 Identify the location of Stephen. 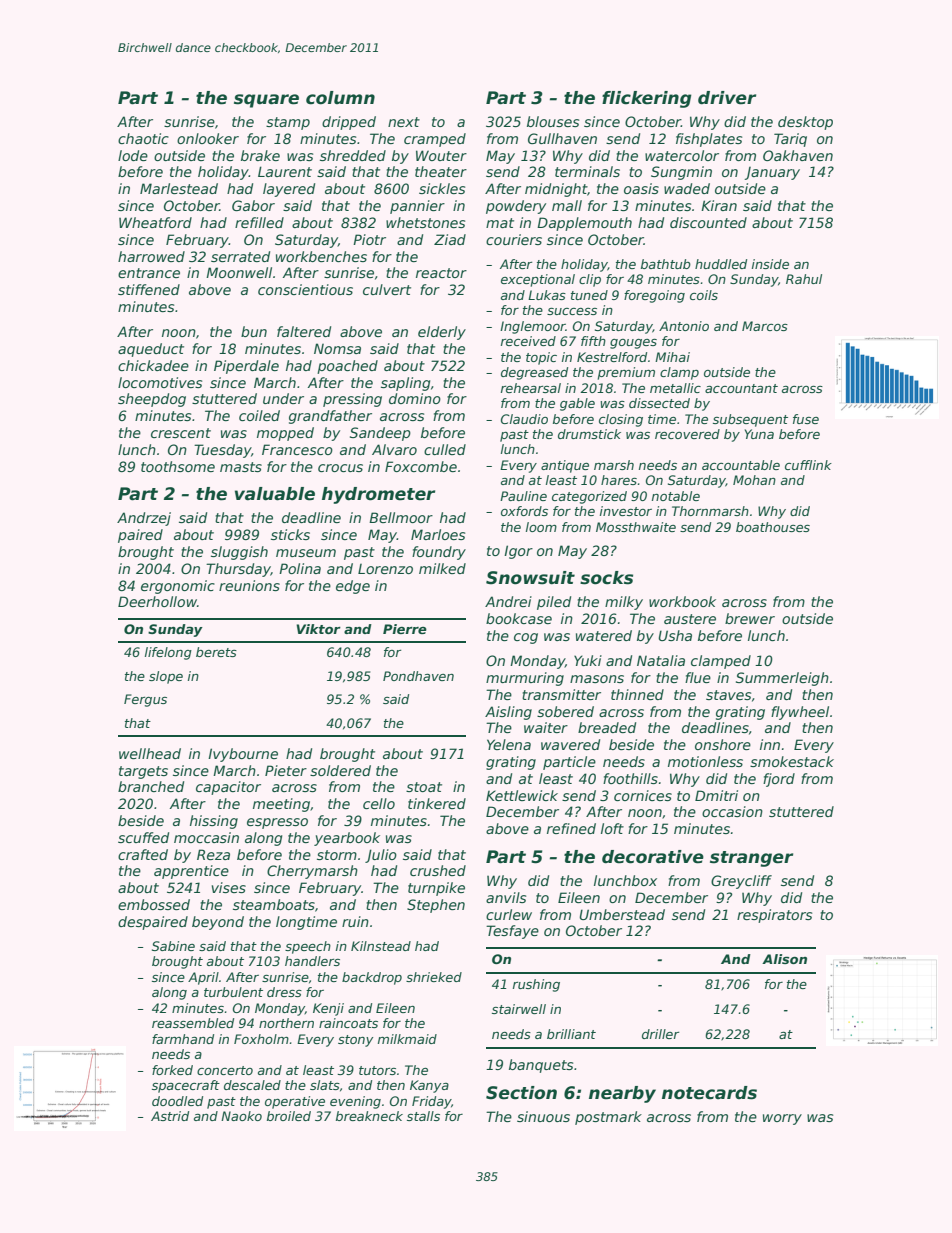
(436, 906).
